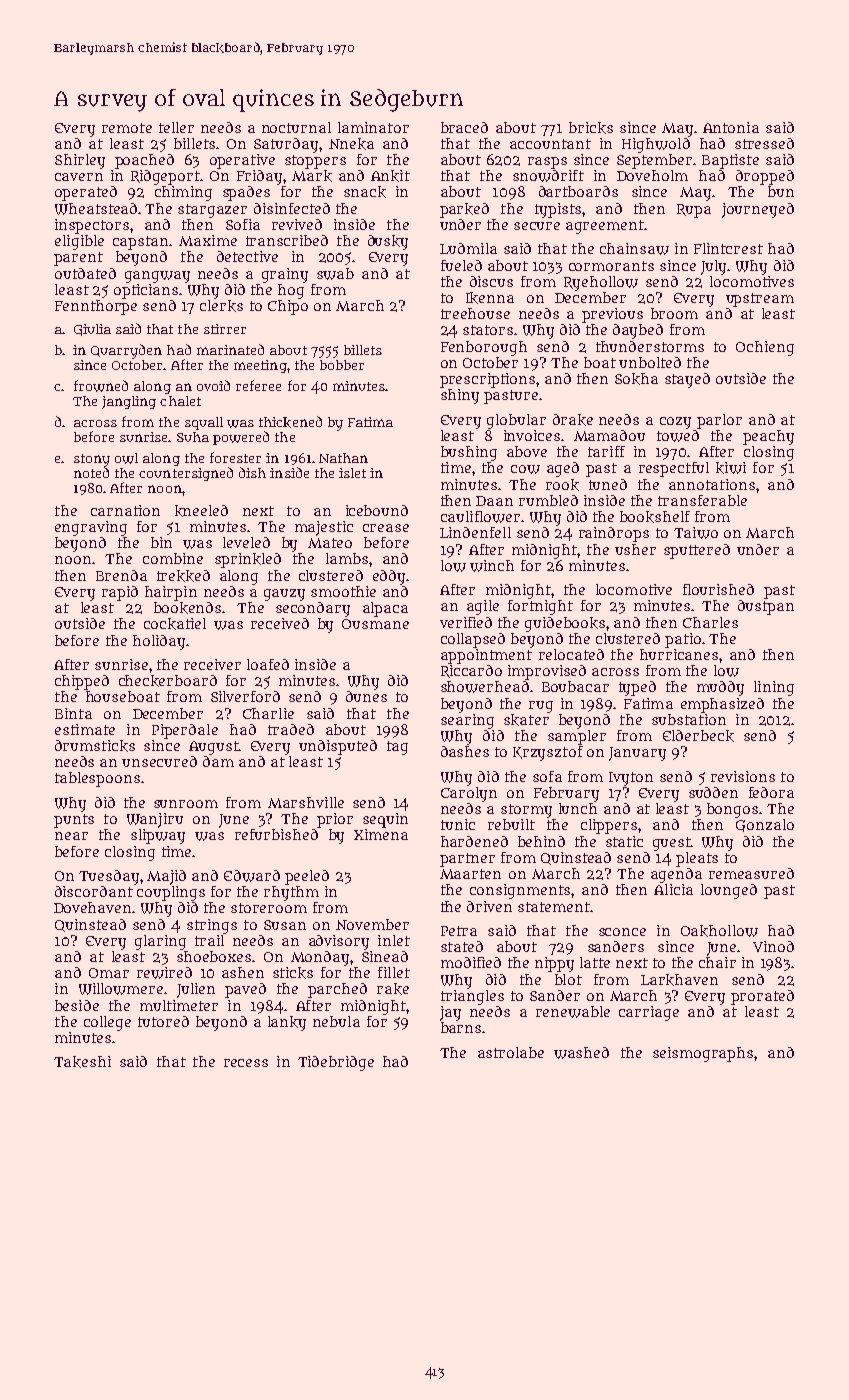 This screenshot has height=1400, width=849. Describe the element at coordinates (243, 224) in the screenshot. I see `Sofia` at that location.
